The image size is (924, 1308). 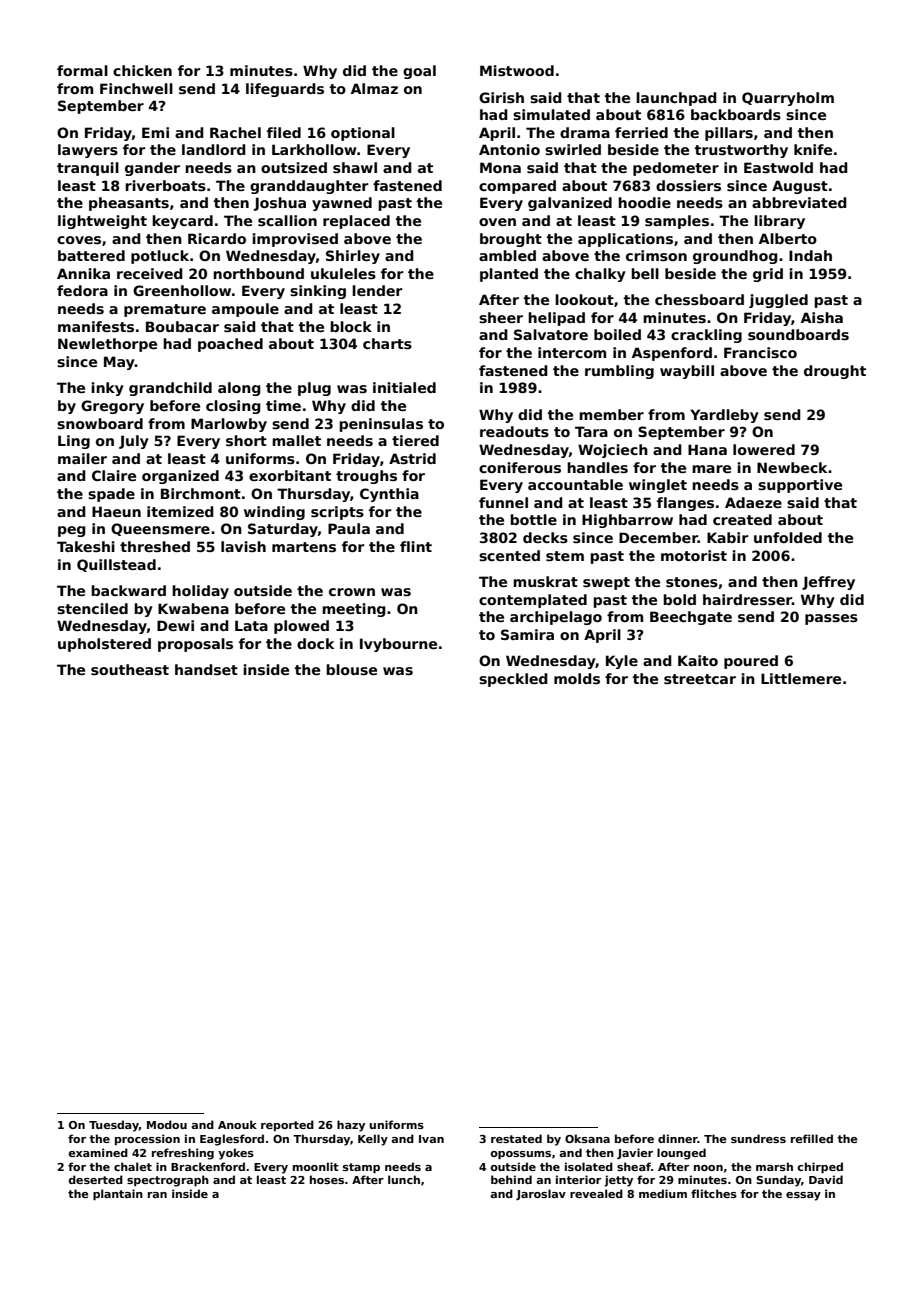 What do you see at coordinates (688, 185) in the screenshot?
I see `dossiers` at bounding box center [688, 185].
